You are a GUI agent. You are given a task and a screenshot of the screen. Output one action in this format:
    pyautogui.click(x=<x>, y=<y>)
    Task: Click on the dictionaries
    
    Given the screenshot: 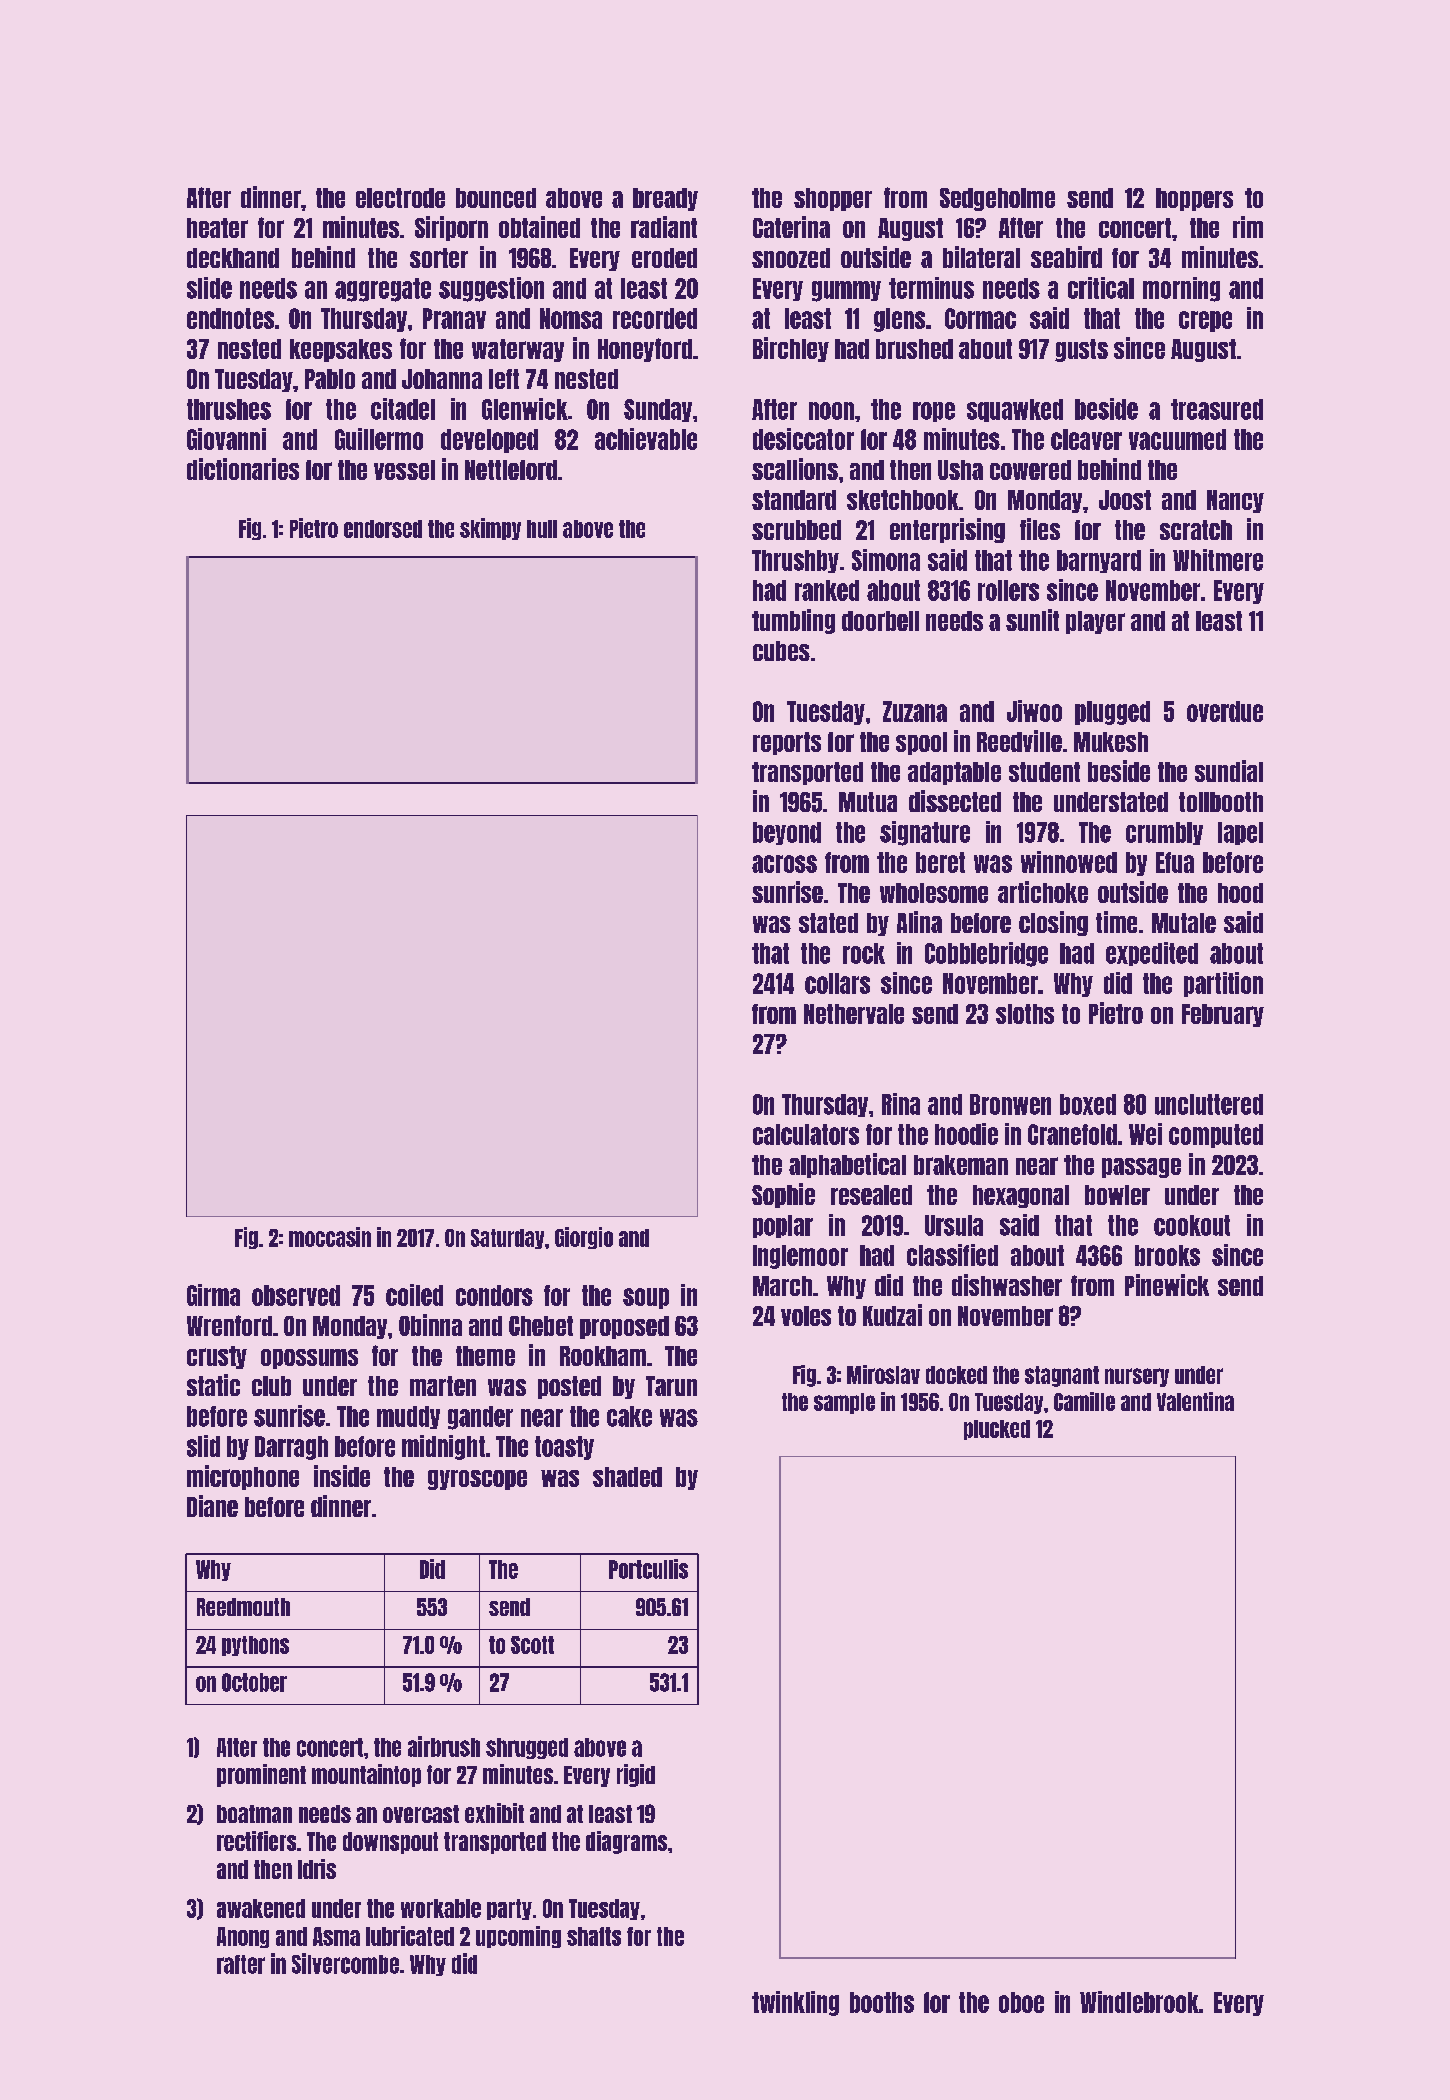 What is the action you would take?
    pyautogui.click(x=243, y=469)
